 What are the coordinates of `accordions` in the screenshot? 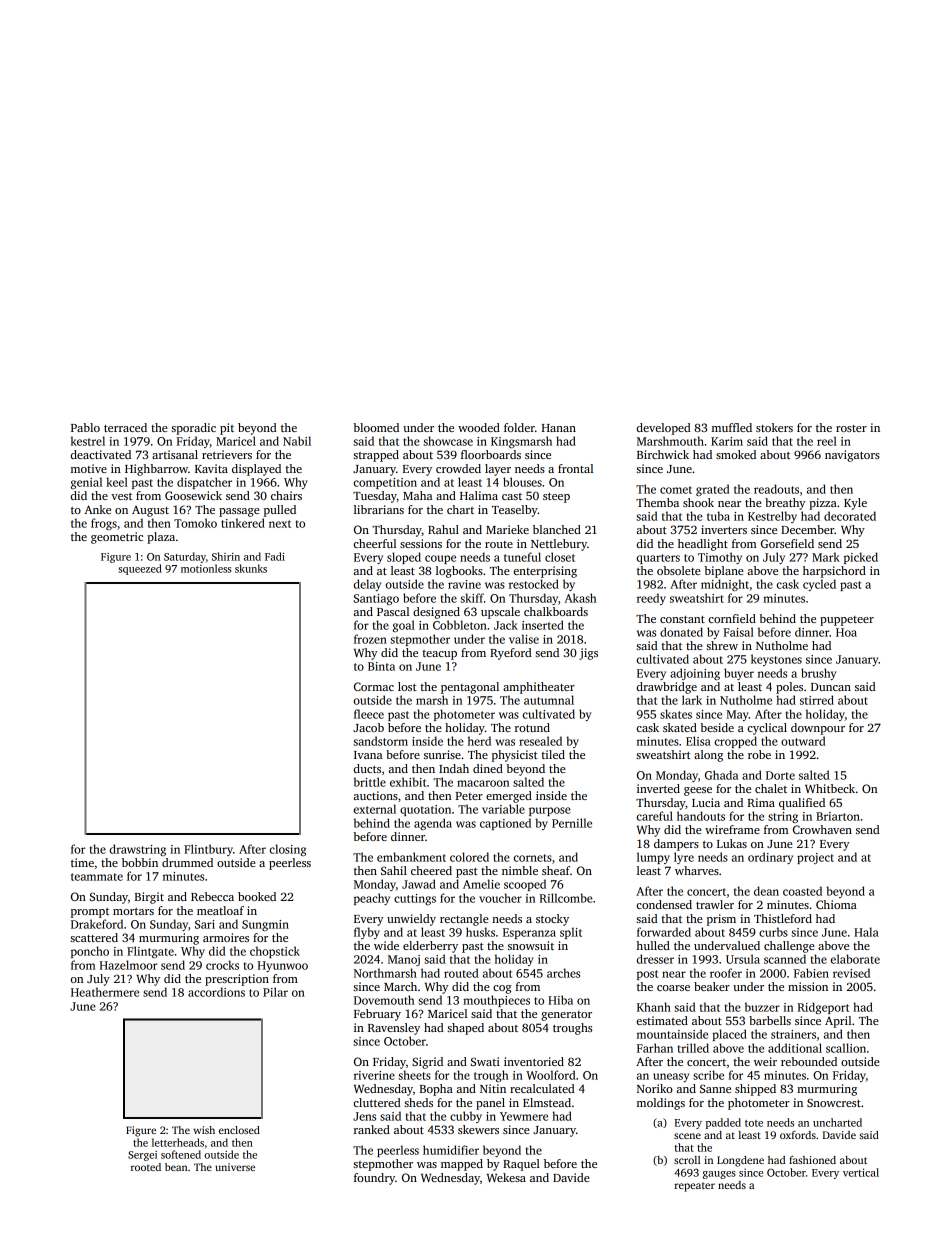 It's located at (216, 992).
